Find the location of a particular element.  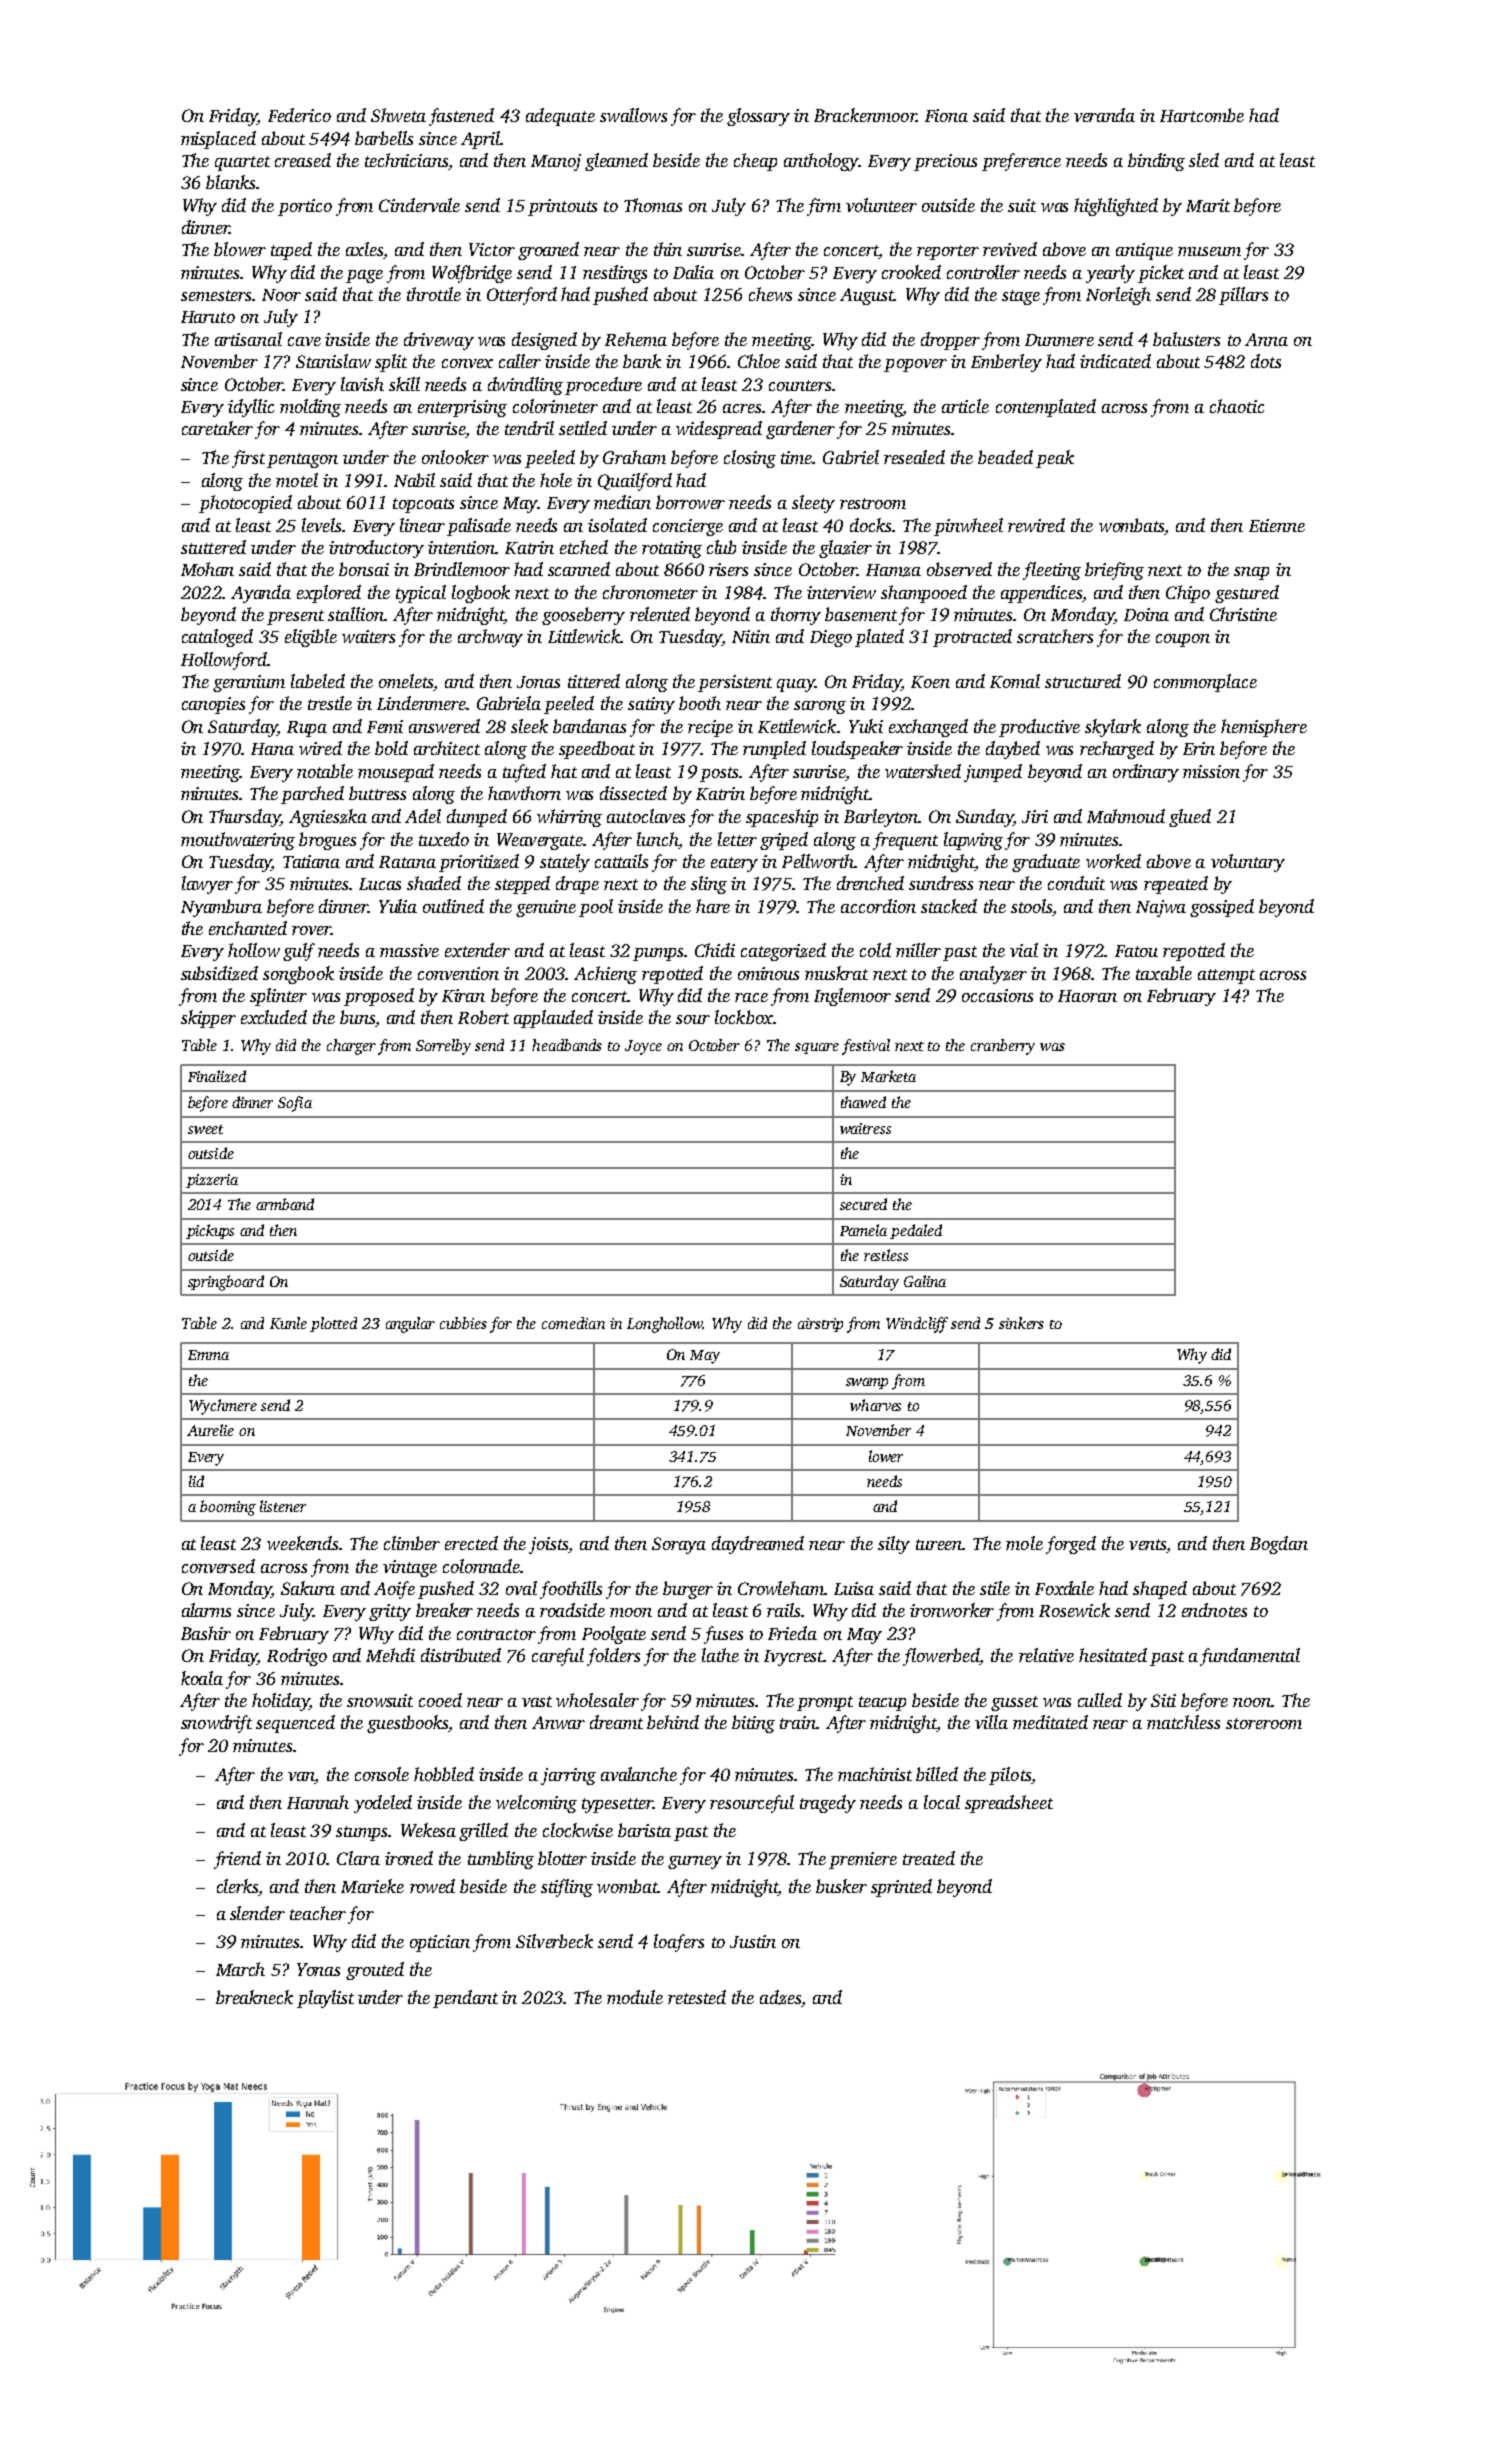

grouted is located at coordinates (375, 1971).
